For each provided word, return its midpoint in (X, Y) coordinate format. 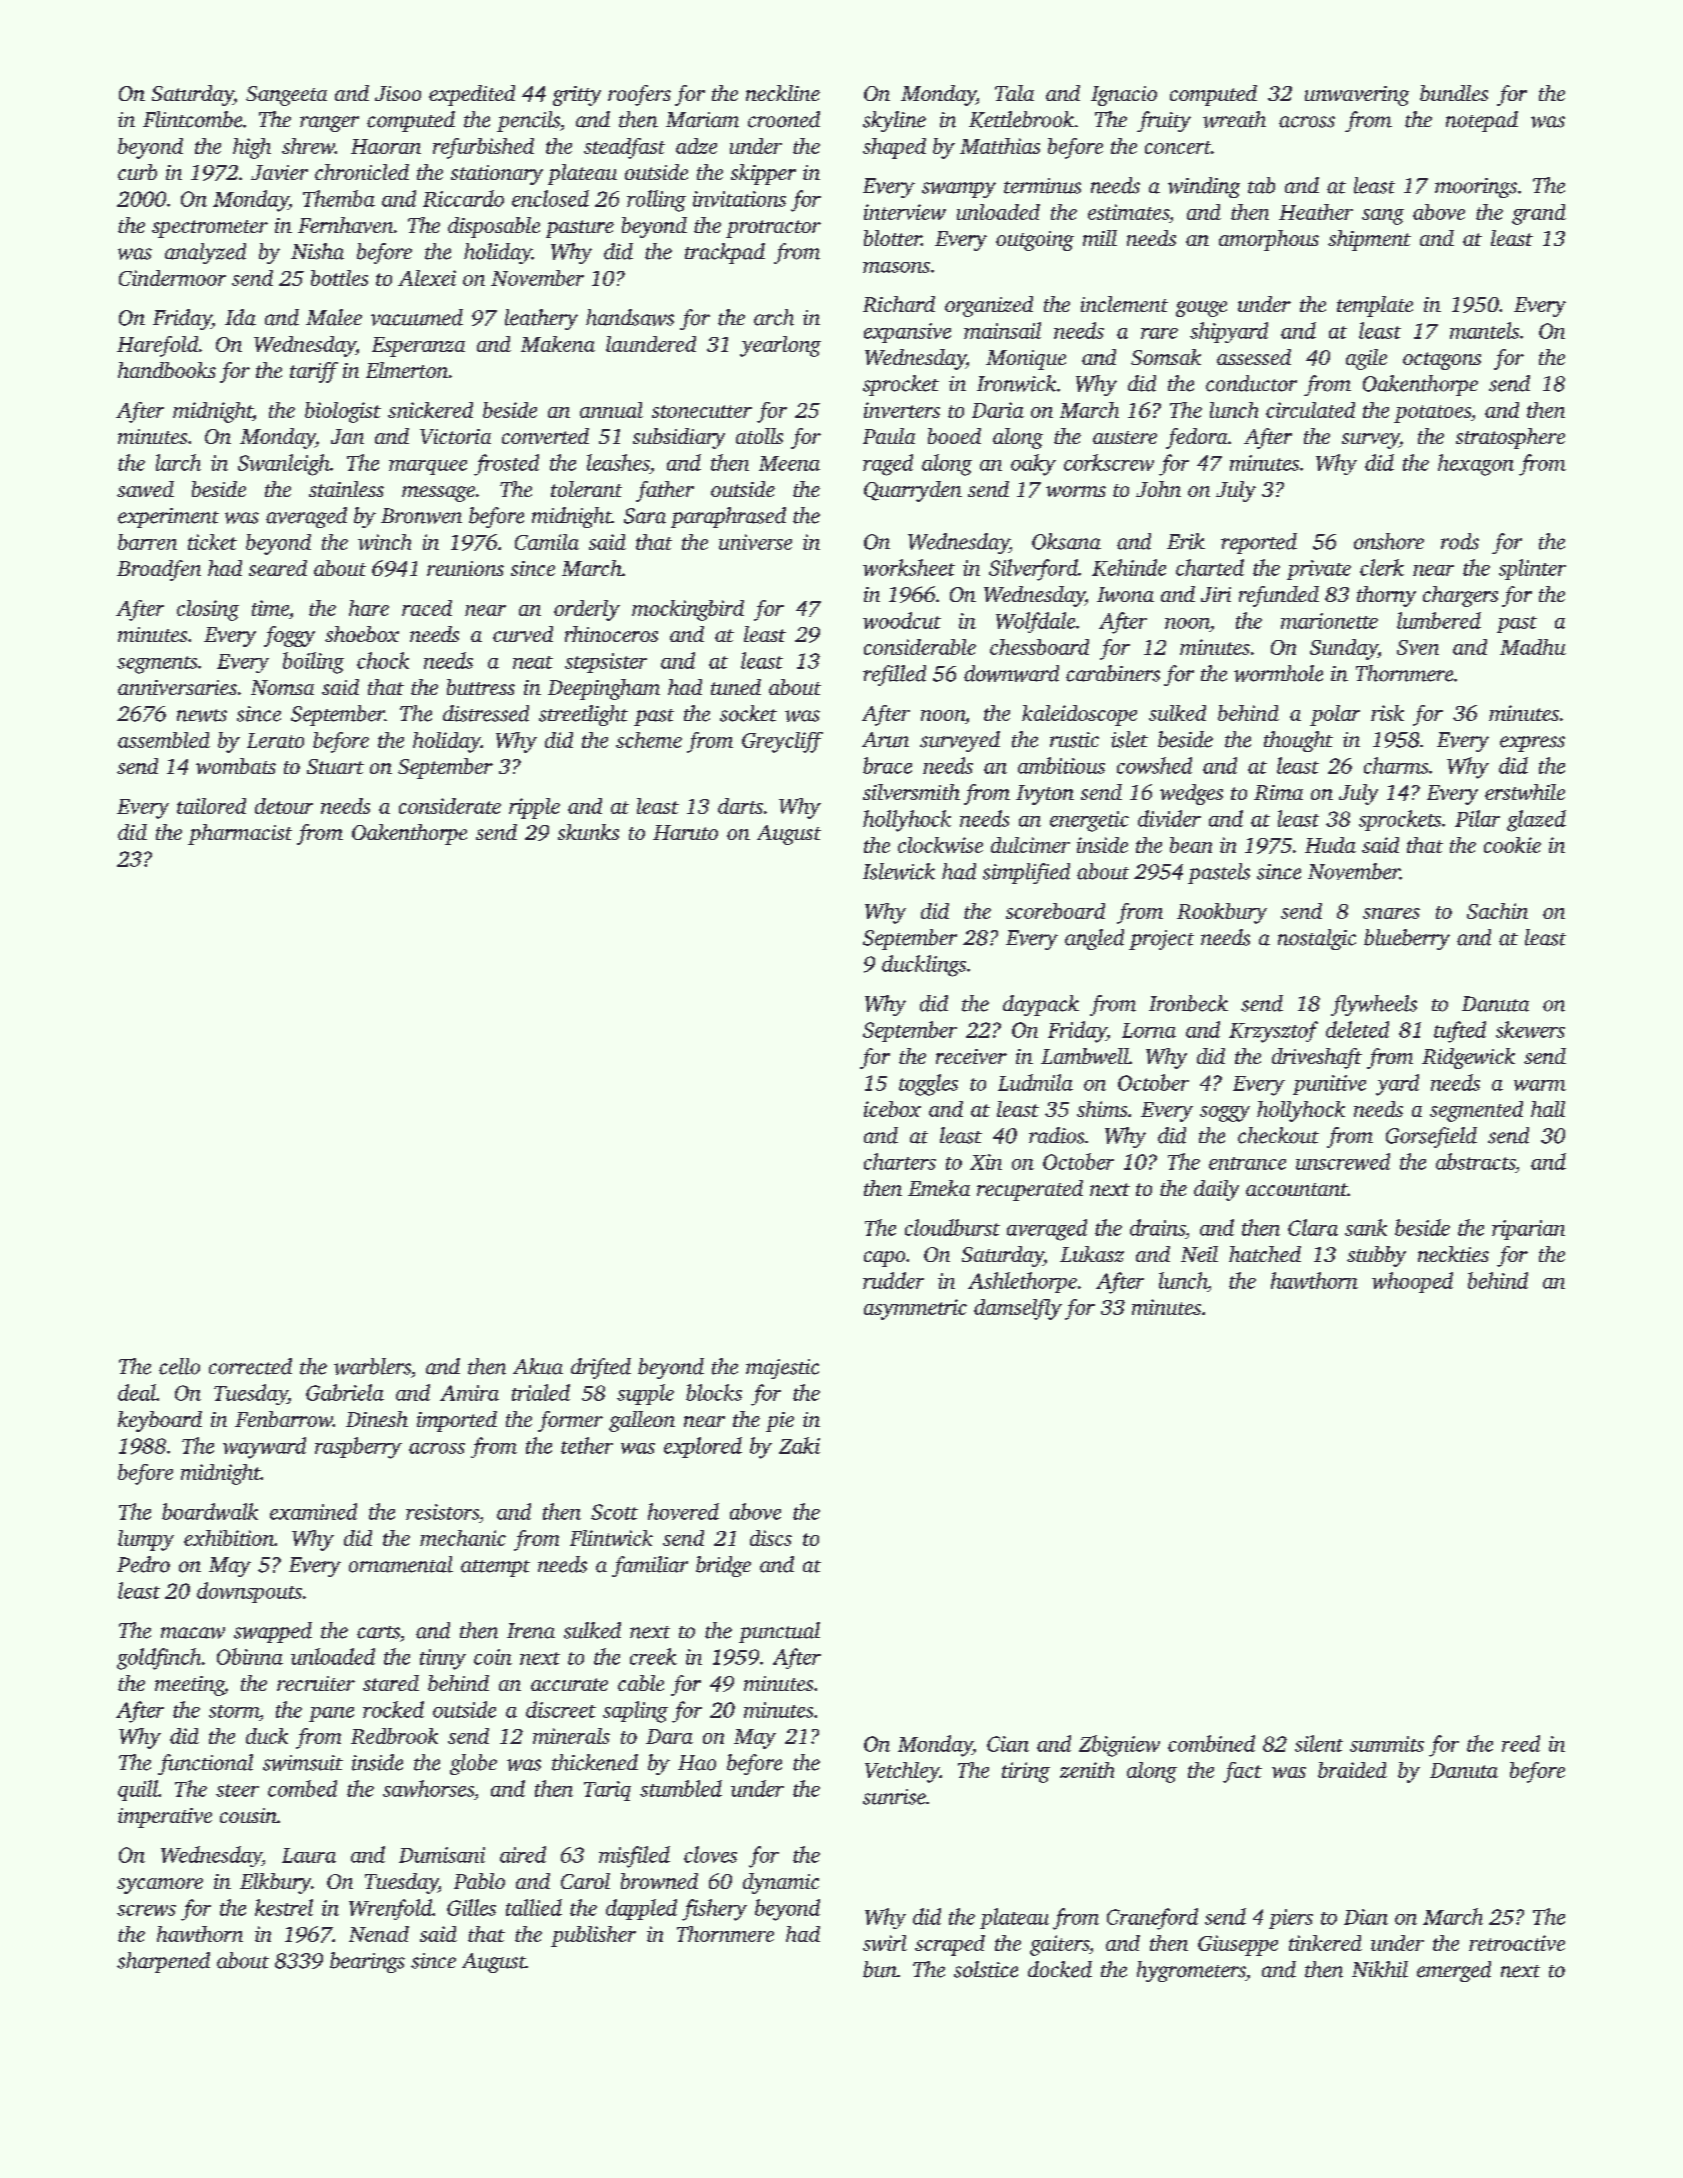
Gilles (471, 1907)
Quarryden (913, 491)
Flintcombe (192, 119)
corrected (250, 1366)
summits (1387, 1744)
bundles (1454, 93)
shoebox (362, 634)
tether (587, 1445)
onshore (1389, 541)
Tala (1014, 93)
